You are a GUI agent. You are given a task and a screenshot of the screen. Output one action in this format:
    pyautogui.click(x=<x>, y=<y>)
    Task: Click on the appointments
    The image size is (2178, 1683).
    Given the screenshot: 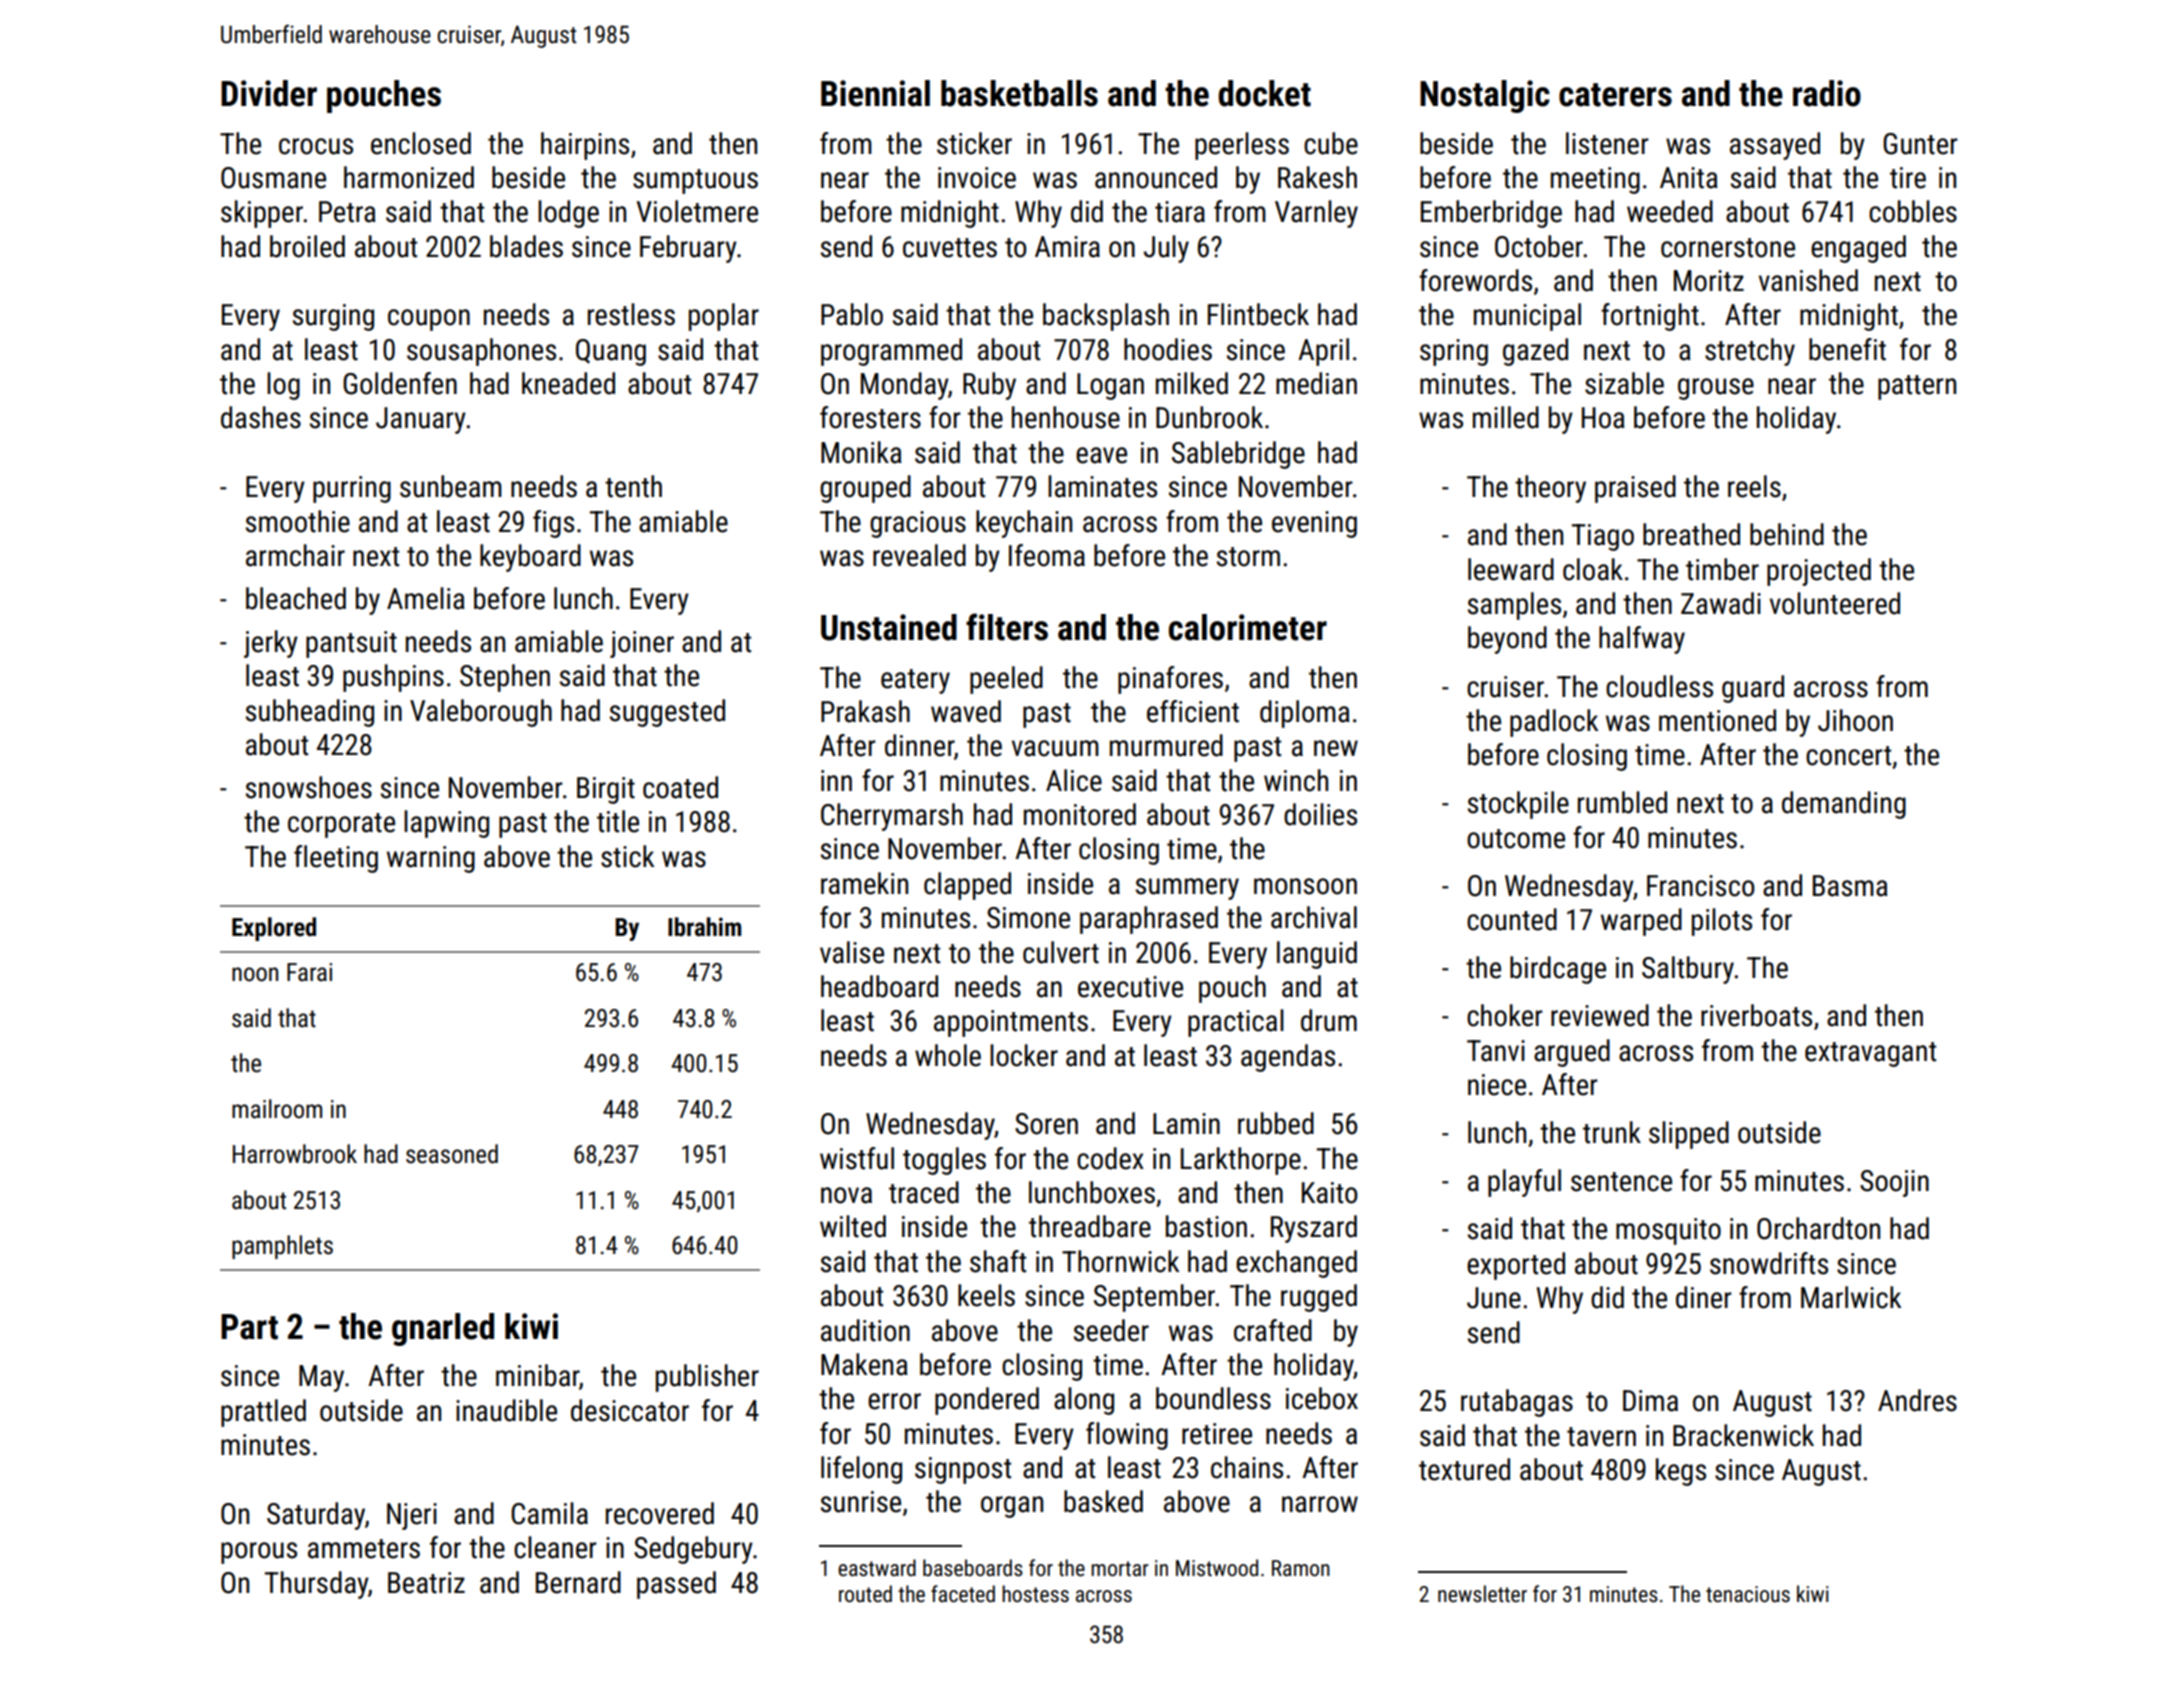 What is the action you would take?
    pyautogui.click(x=1011, y=1023)
